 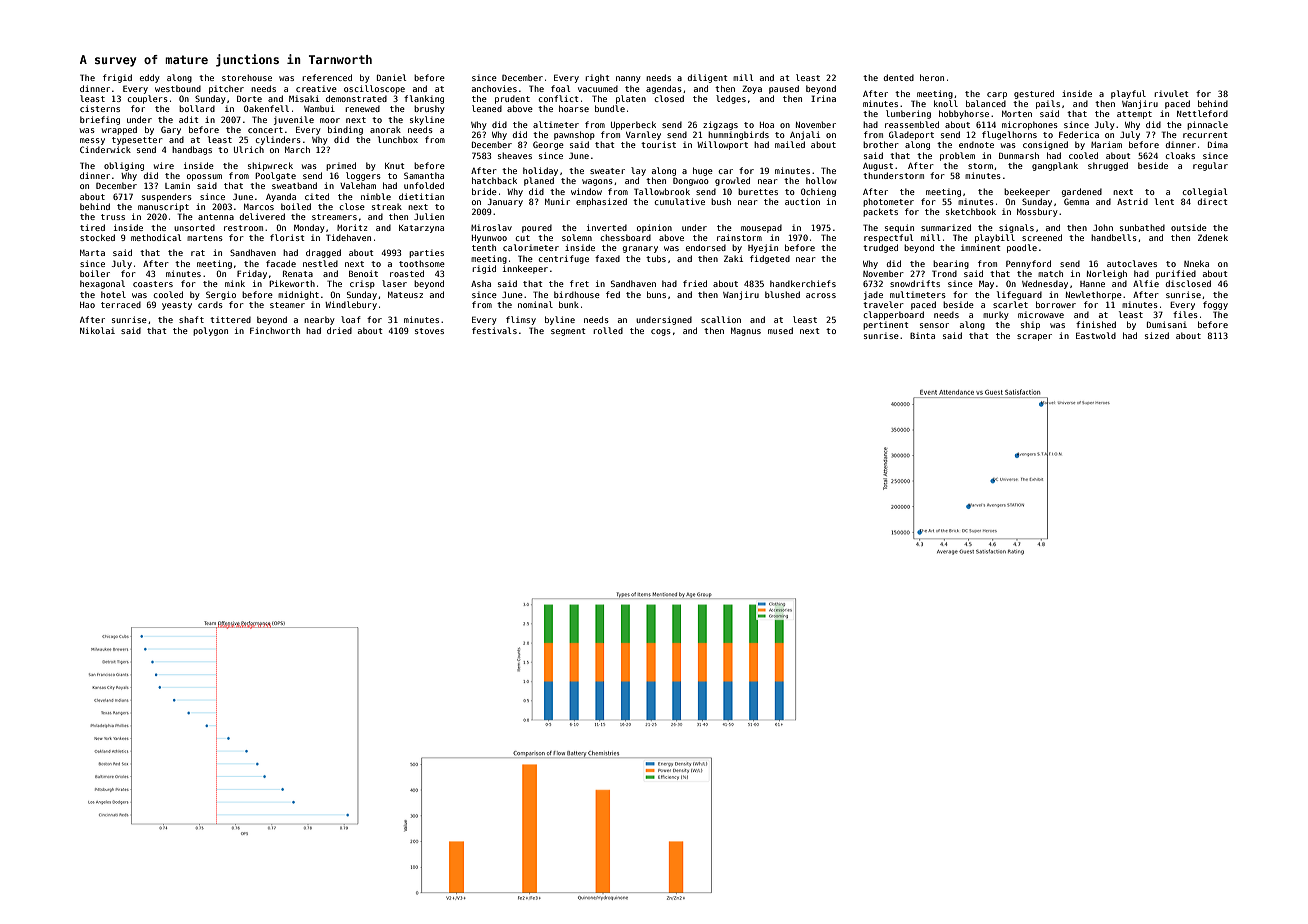 I want to click on yeasty, so click(x=177, y=306).
